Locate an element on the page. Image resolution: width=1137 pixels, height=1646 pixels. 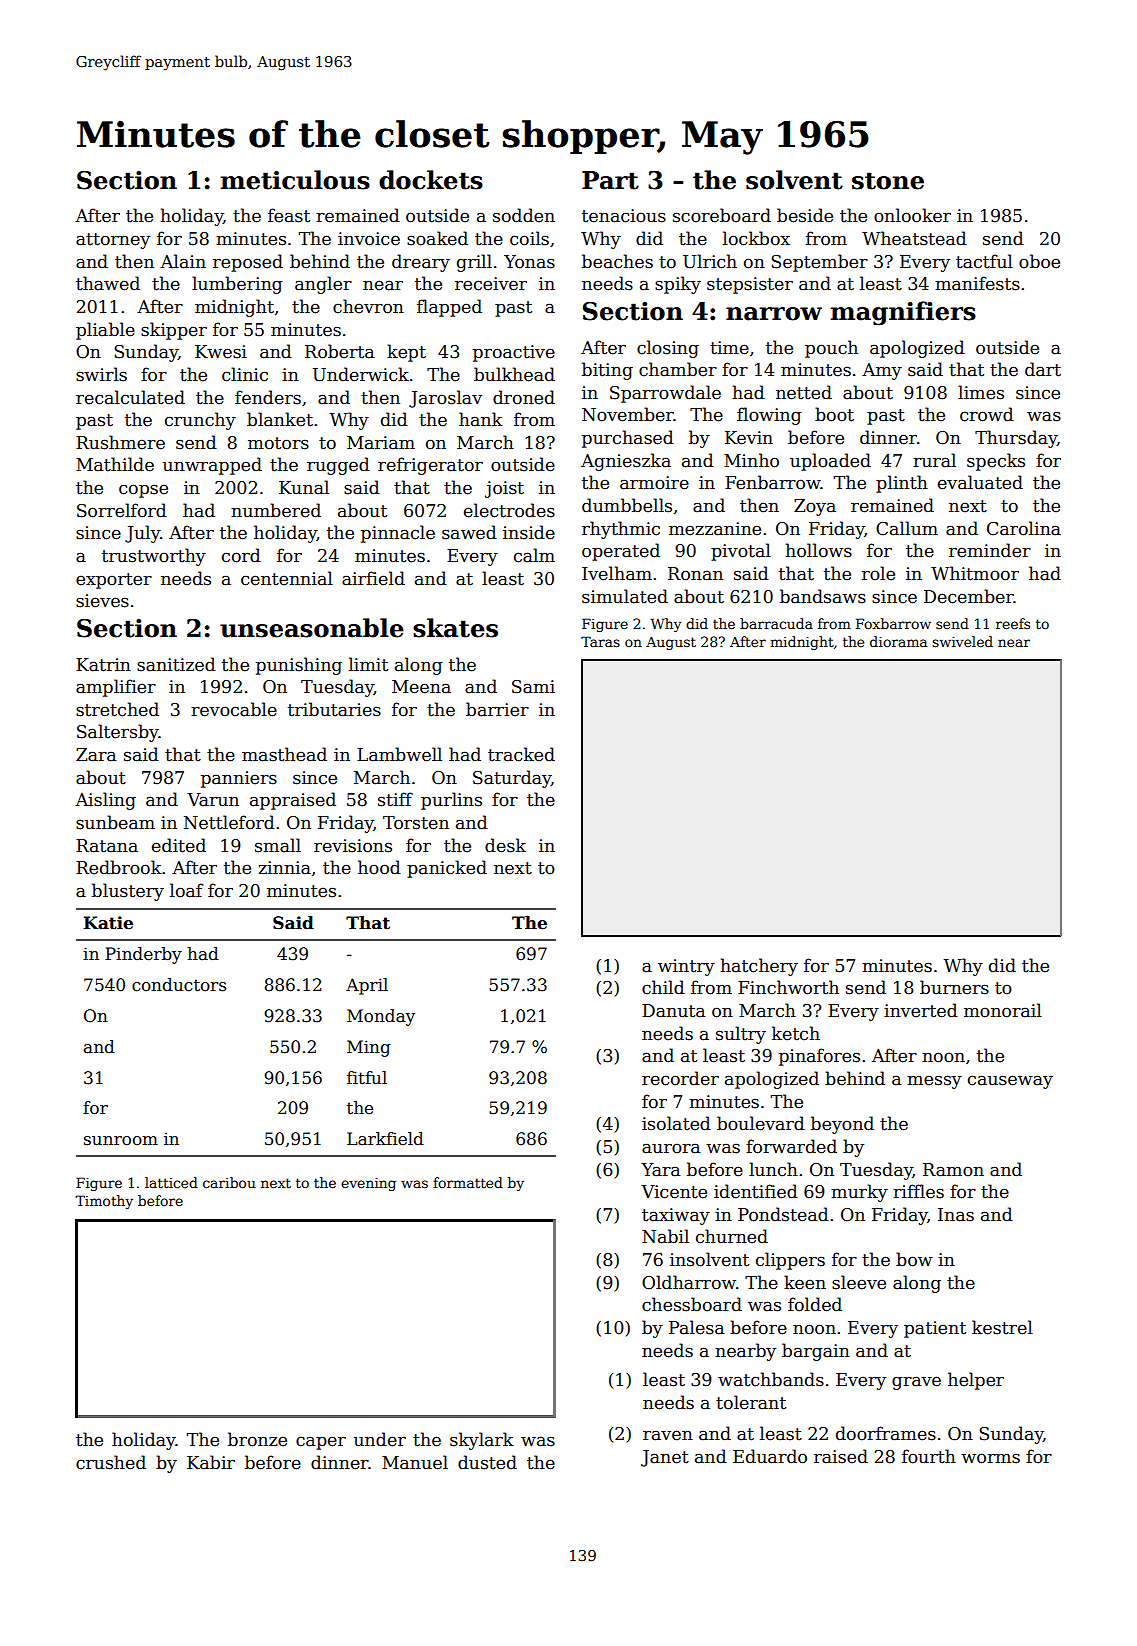
Inas is located at coordinates (956, 1215).
